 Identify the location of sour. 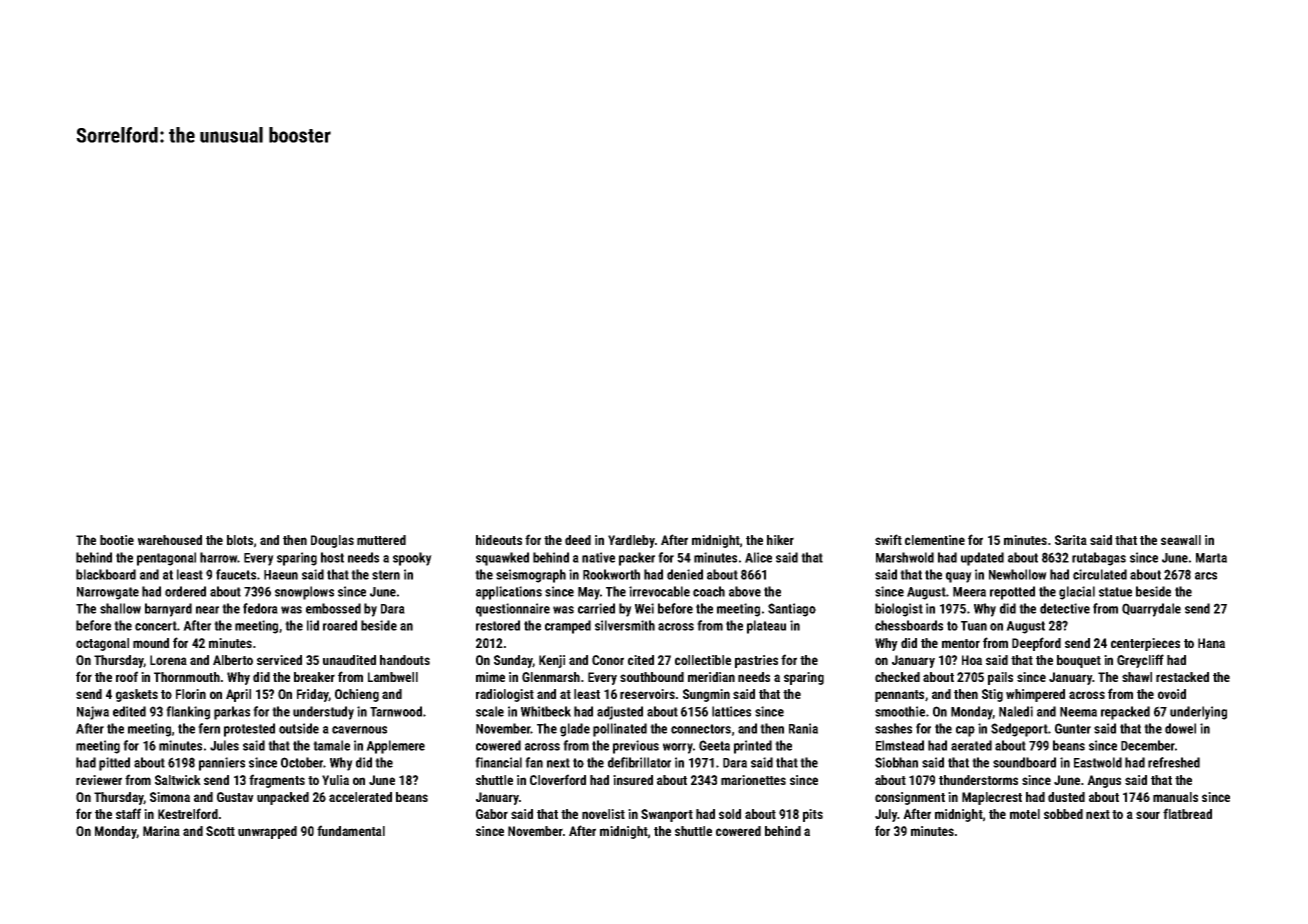
(1148, 815).
